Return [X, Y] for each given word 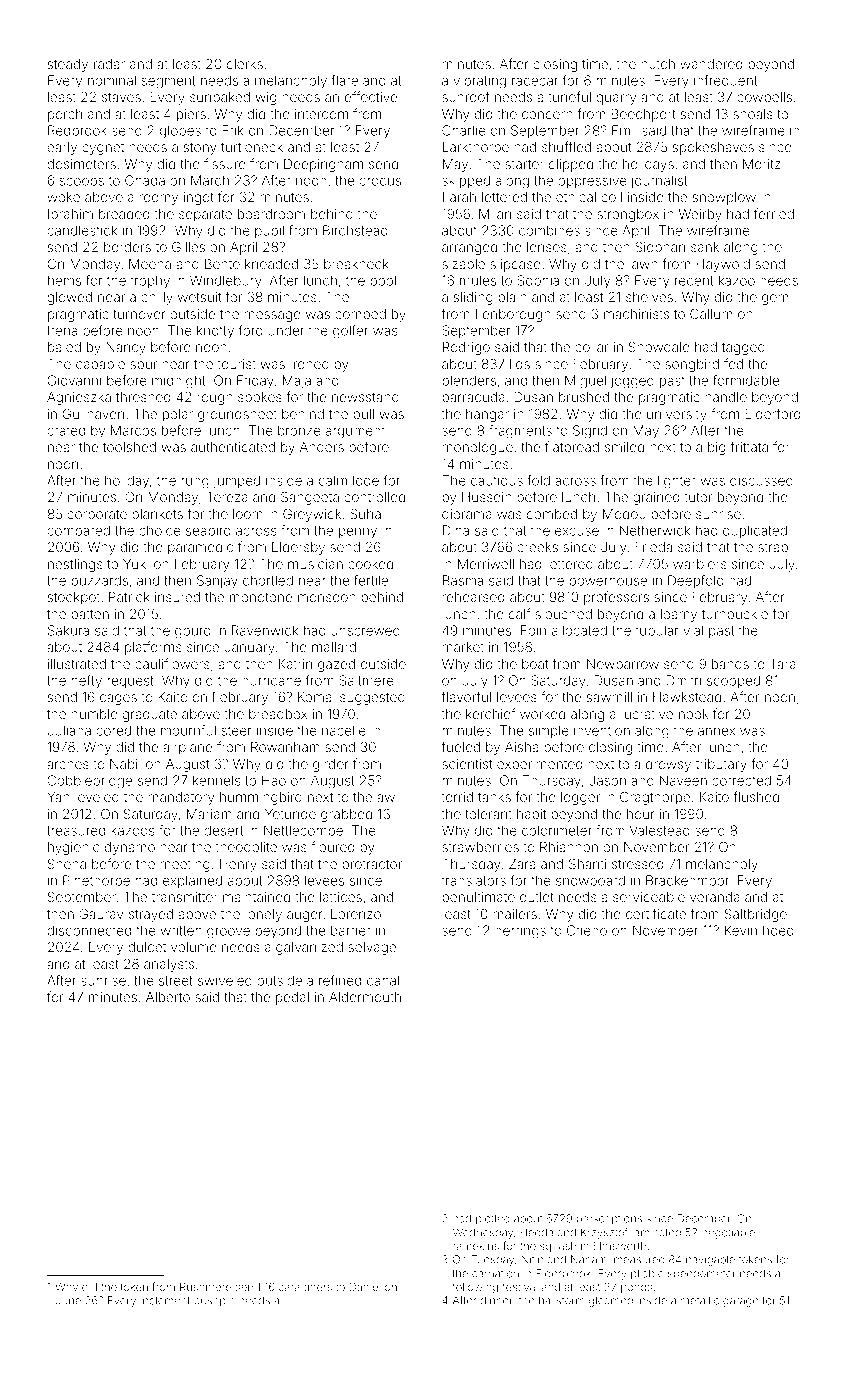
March [210, 180]
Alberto [168, 997]
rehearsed [473, 597]
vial [693, 630]
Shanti [587, 864]
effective [371, 96]
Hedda [536, 1232]
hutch [658, 64]
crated [66, 430]
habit [531, 814]
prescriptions [609, 1219]
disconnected [89, 930]
